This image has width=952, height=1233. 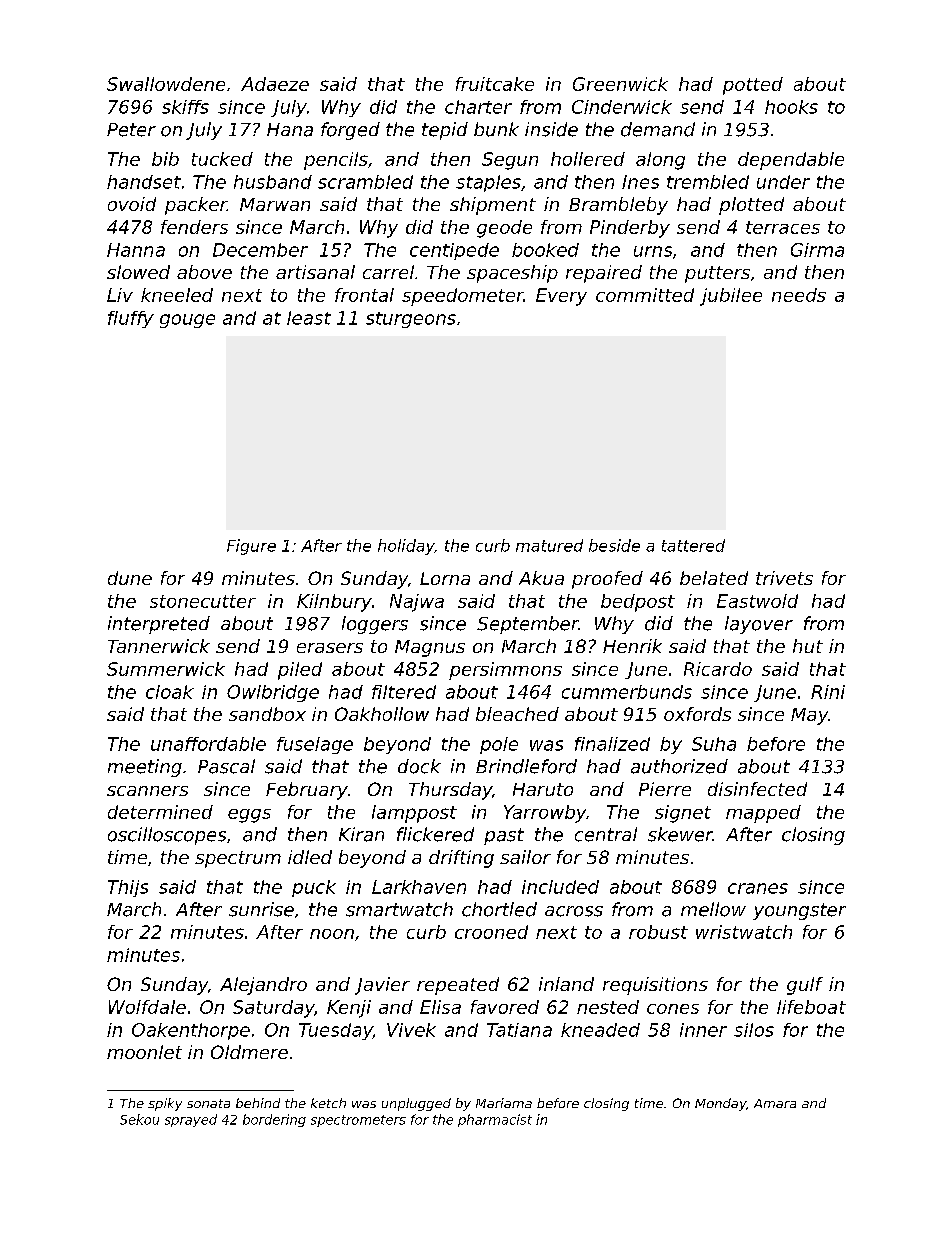 I want to click on jubilee, so click(x=731, y=297).
